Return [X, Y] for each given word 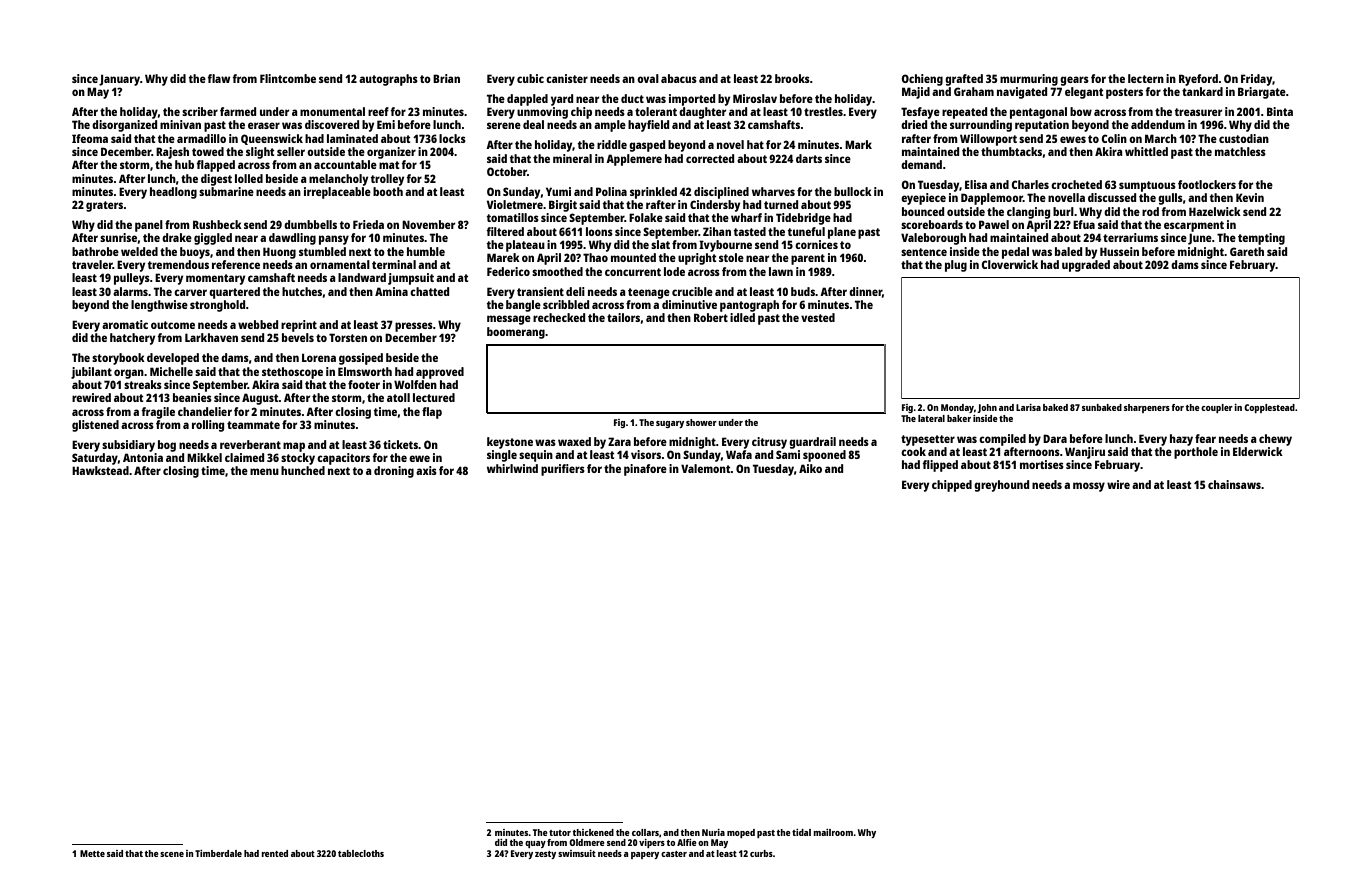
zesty [545, 855]
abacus [679, 78]
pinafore [645, 470]
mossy [1089, 487]
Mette [92, 853]
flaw [219, 78]
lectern [1146, 78]
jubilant [91, 373]
